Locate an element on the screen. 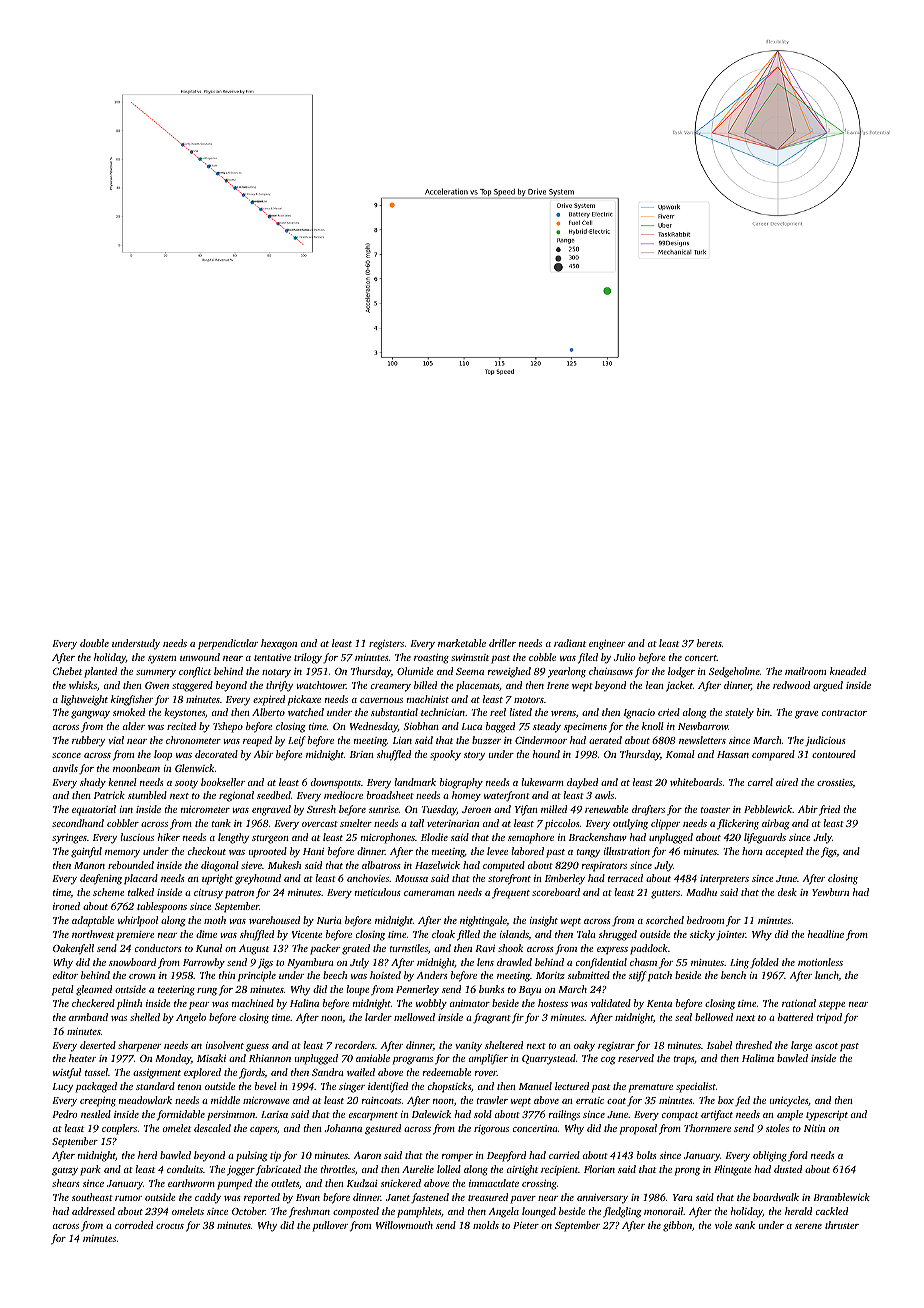  kingfisher is located at coordinates (132, 700).
